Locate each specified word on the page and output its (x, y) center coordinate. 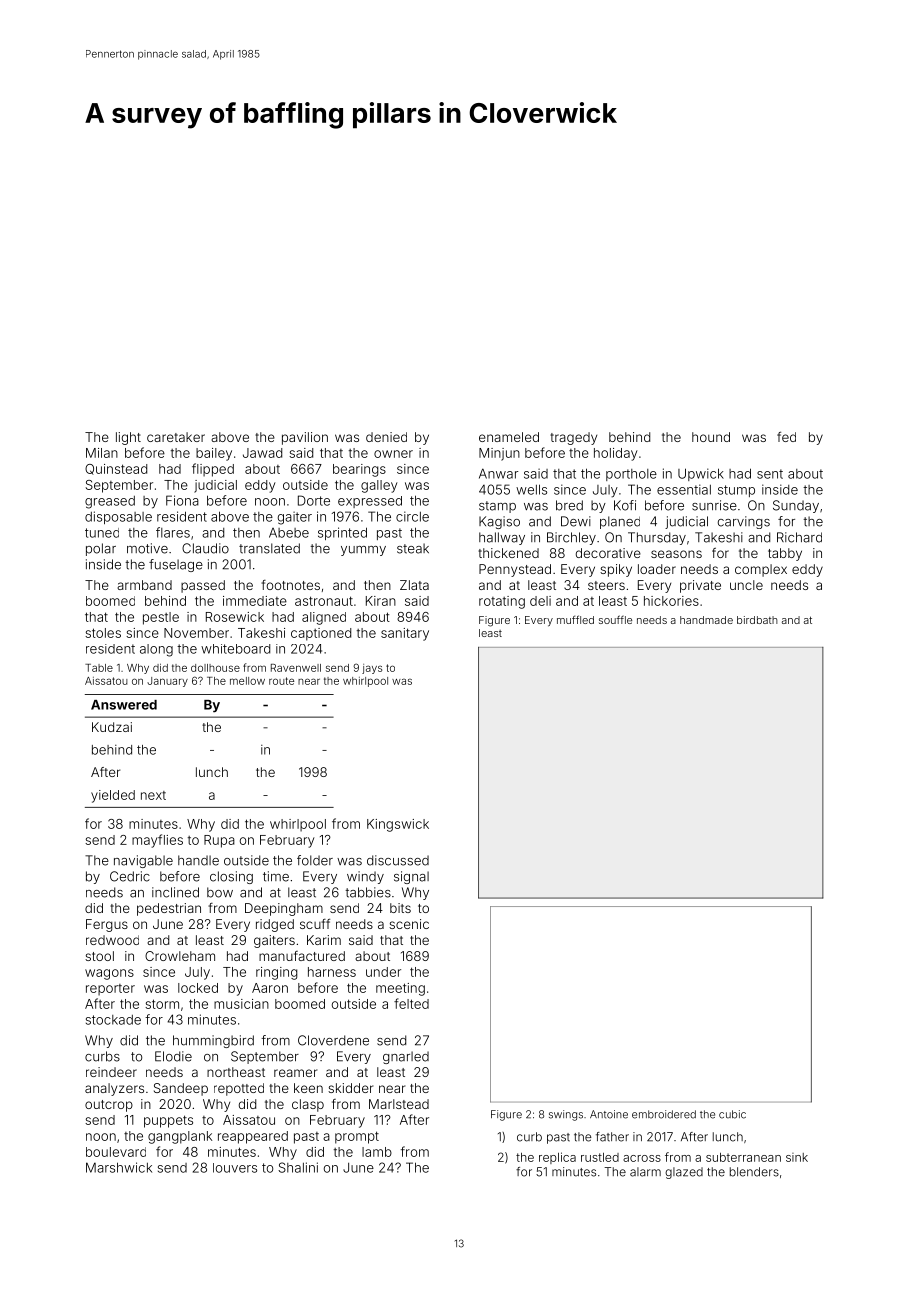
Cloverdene (333, 1040)
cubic (732, 1114)
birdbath (757, 620)
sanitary (405, 634)
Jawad (262, 453)
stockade (113, 1020)
